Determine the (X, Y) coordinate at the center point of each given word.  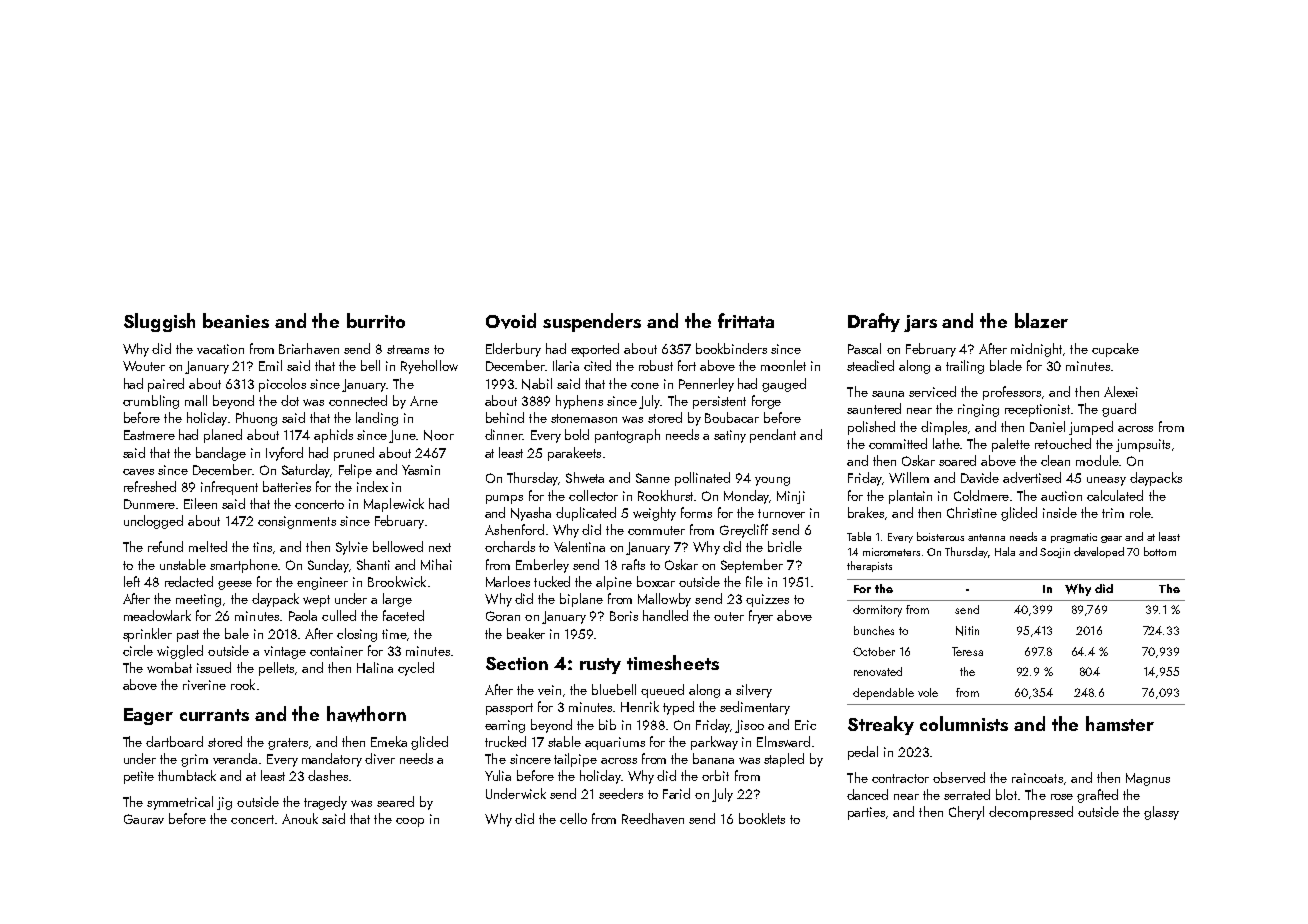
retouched (1063, 443)
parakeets (574, 454)
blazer (1041, 320)
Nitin (967, 631)
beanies (236, 320)
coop (410, 822)
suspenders (592, 322)
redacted (189, 581)
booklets (762, 818)
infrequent (229, 488)
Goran (503, 616)
